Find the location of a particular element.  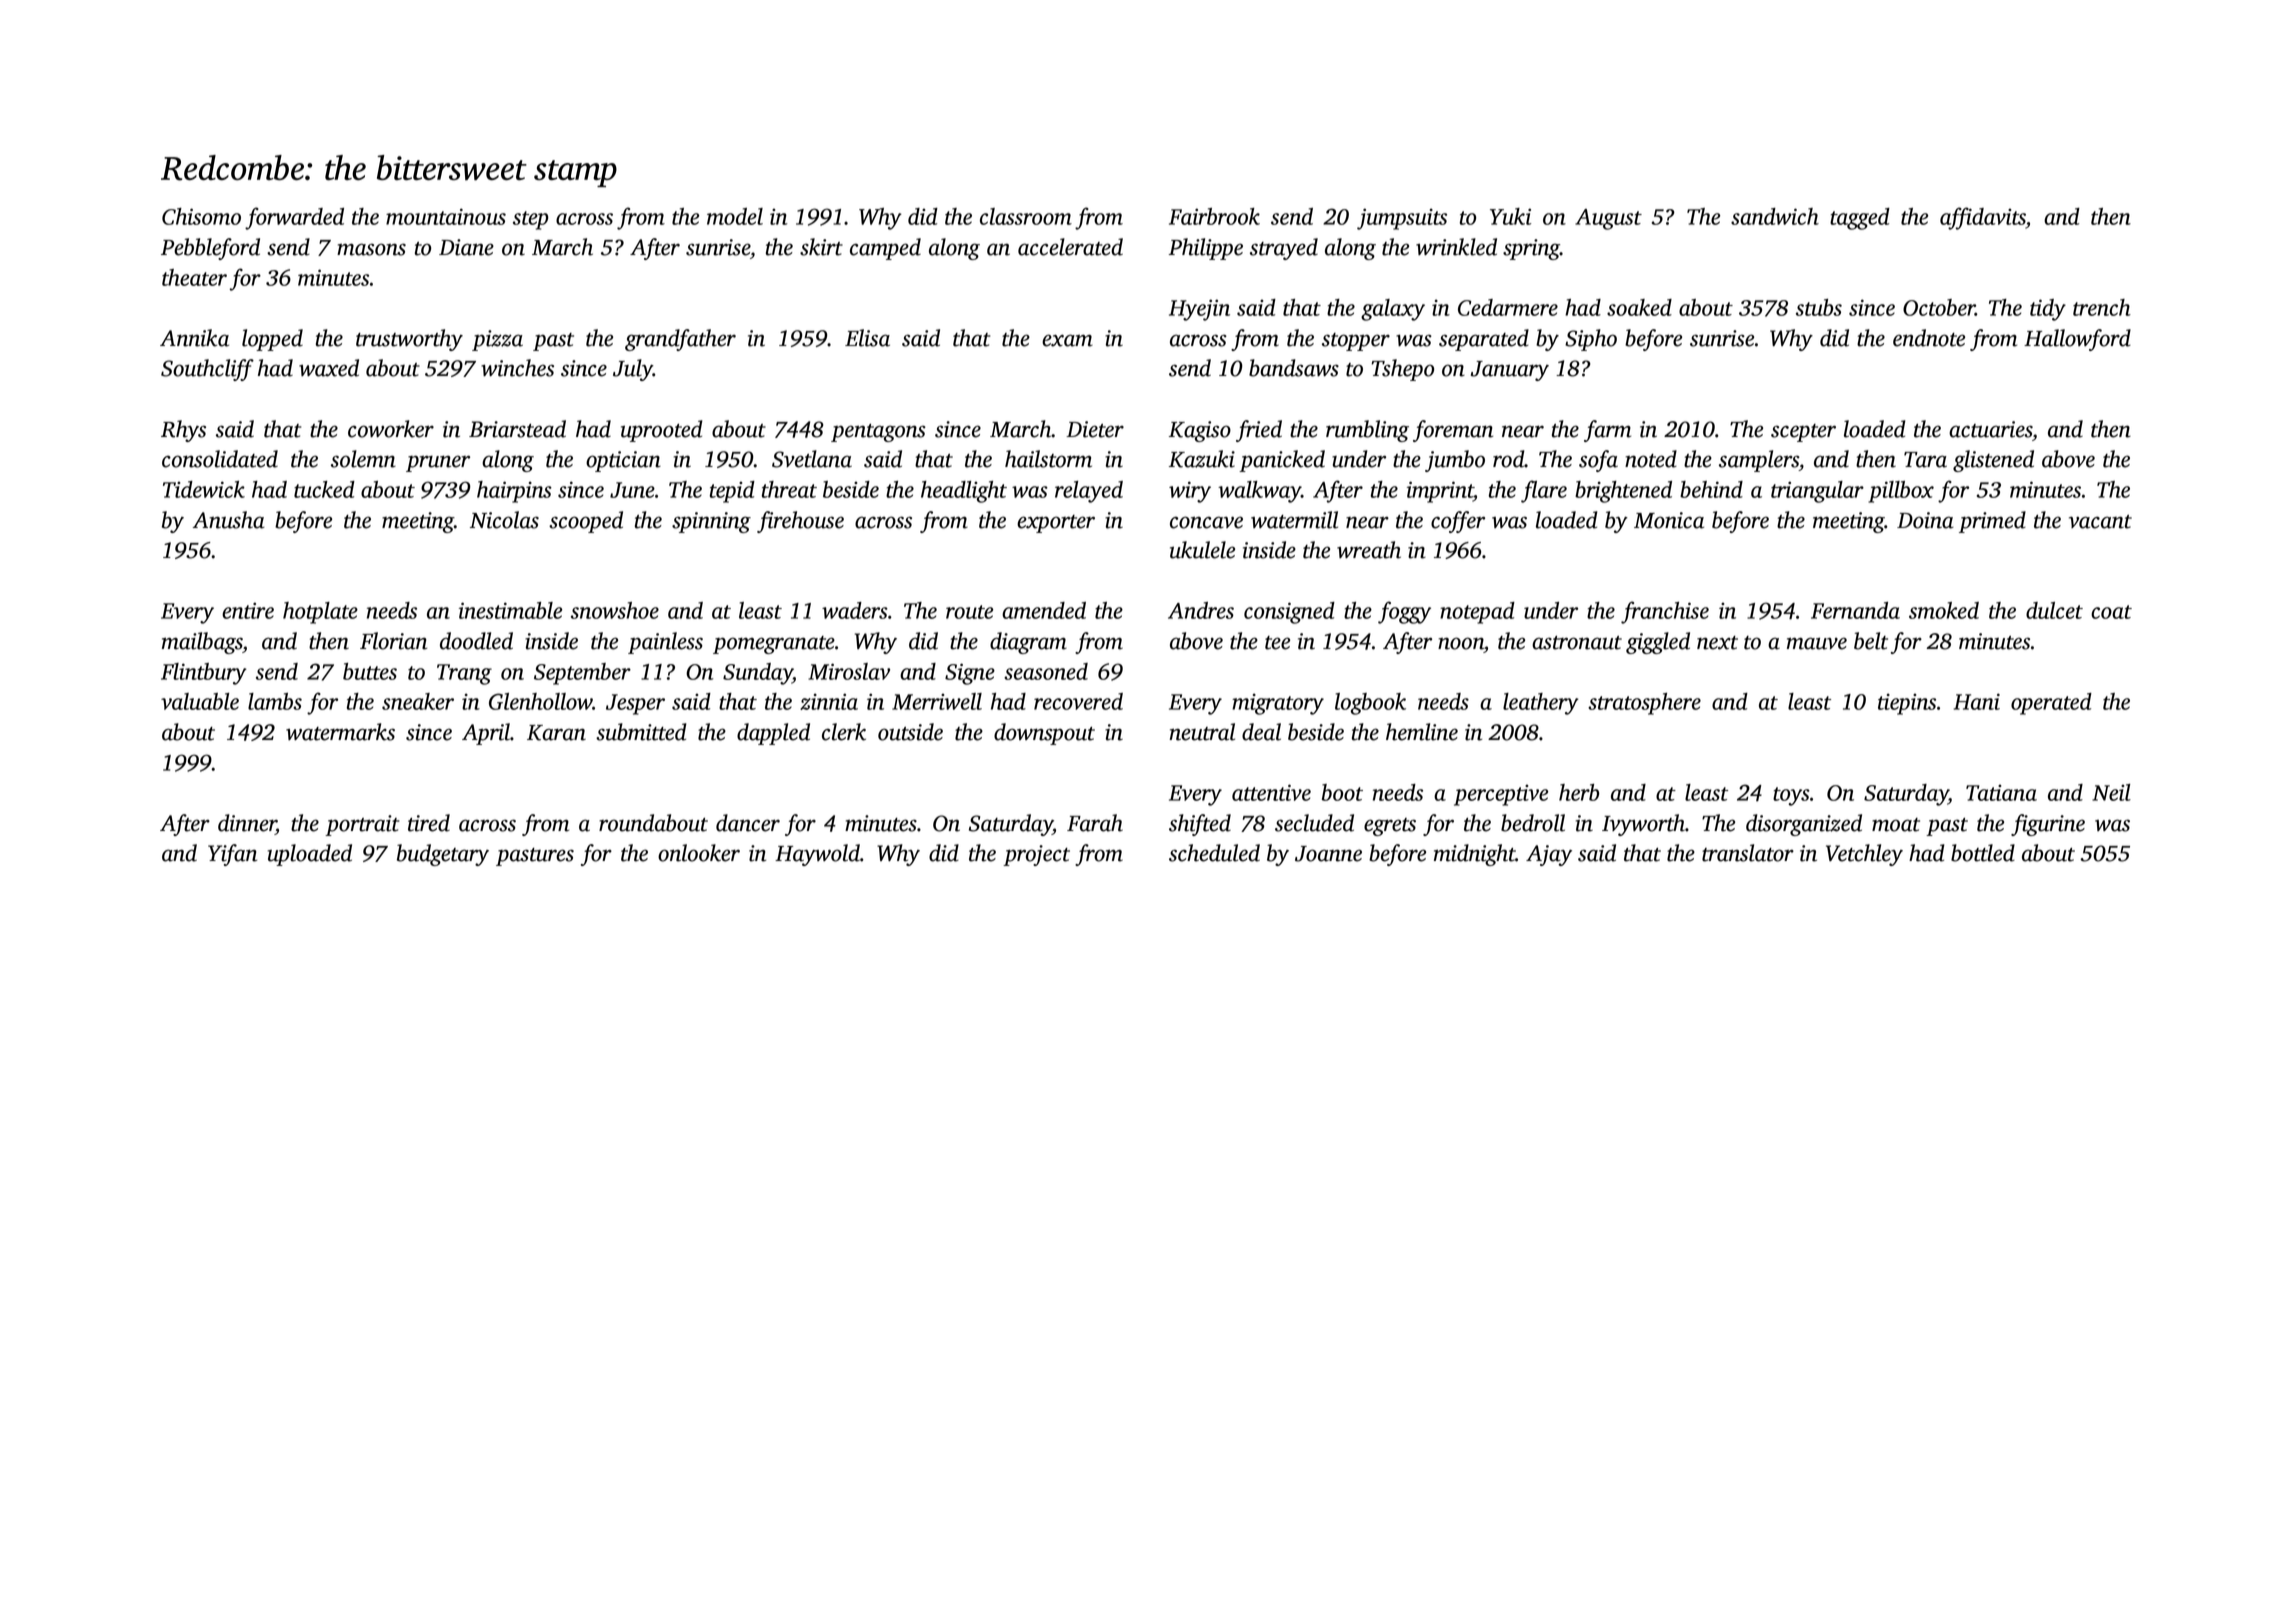

panicked is located at coordinates (1282, 461).
